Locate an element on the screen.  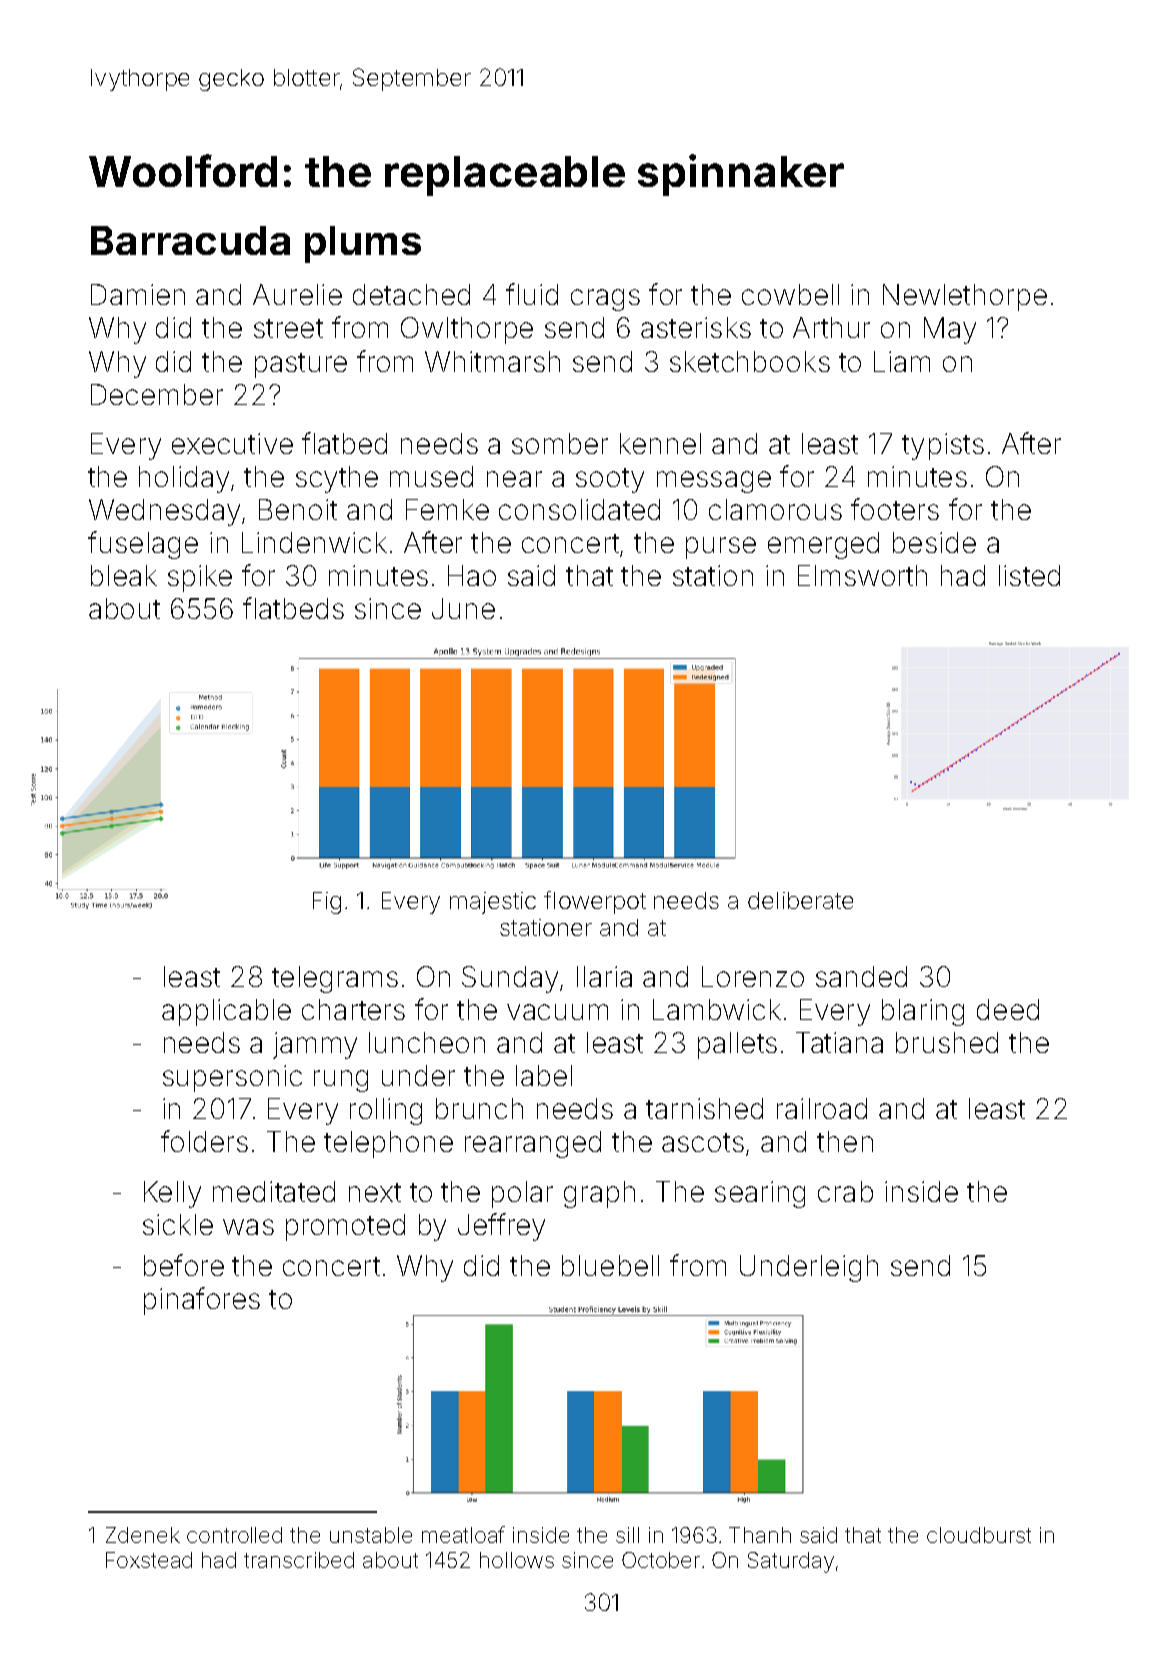
bleak is located at coordinates (124, 575).
